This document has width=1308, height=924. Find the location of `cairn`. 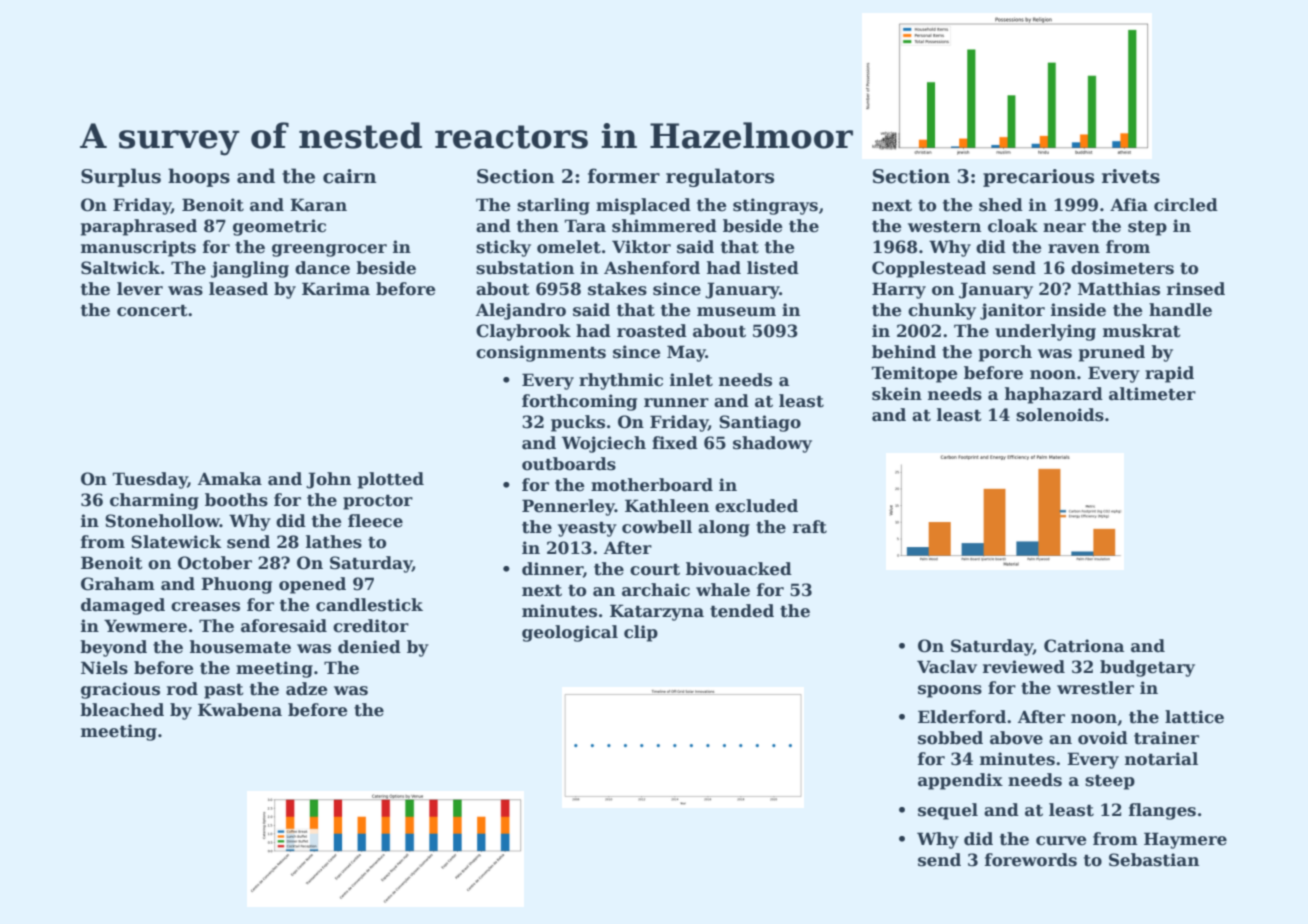

cairn is located at coordinates (350, 176).
